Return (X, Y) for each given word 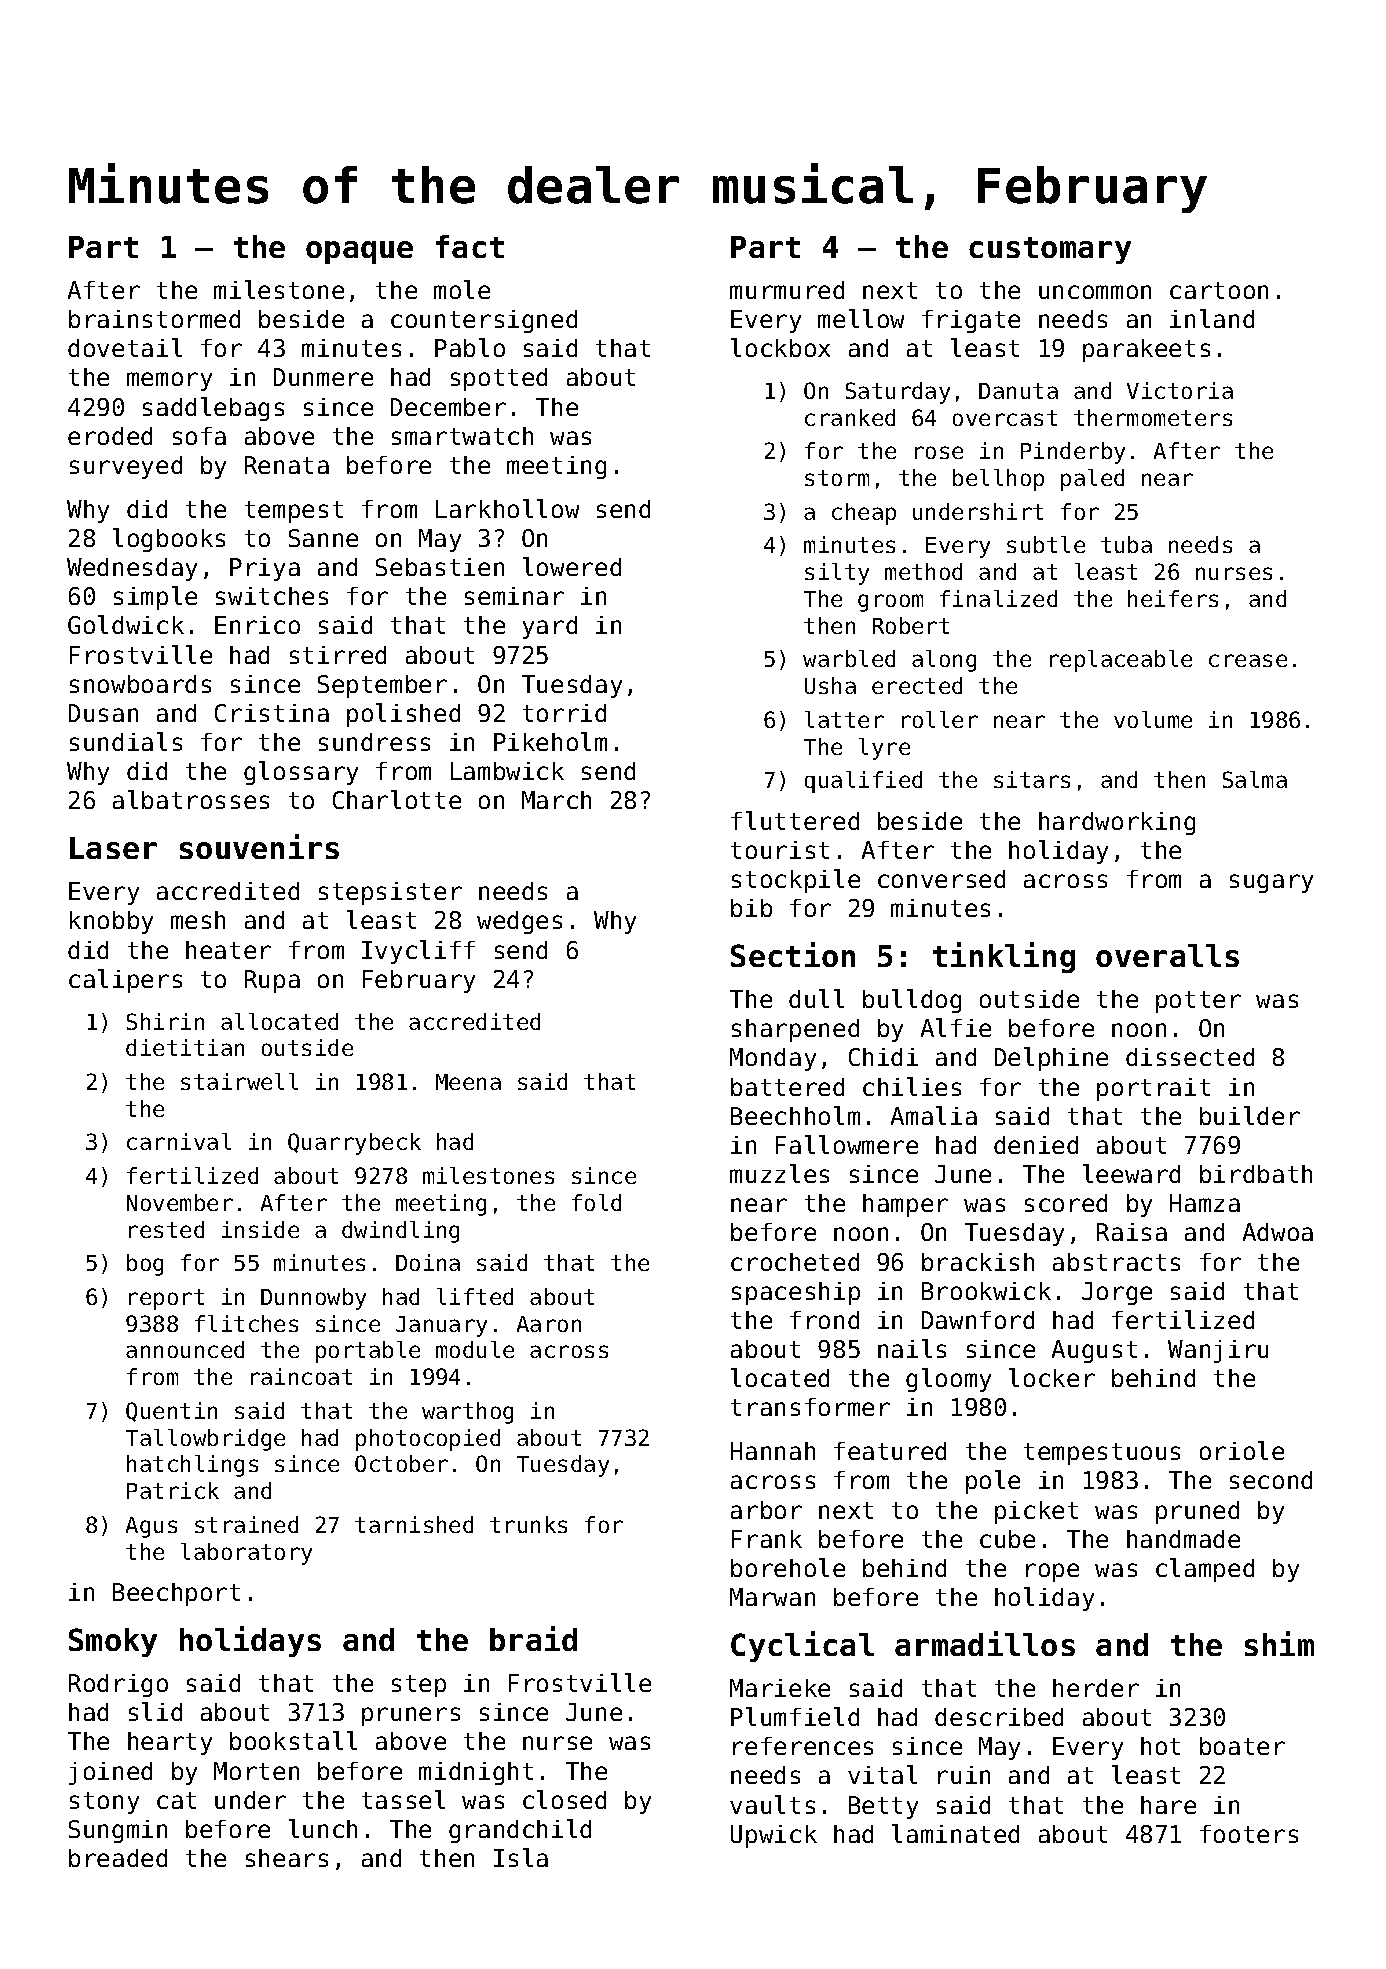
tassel (403, 1799)
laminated (955, 1833)
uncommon (1095, 292)
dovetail (125, 347)
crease (1248, 660)
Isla (521, 1857)
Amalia (934, 1115)
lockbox (780, 347)
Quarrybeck (354, 1144)
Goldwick (126, 624)
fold (596, 1202)
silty (837, 574)
